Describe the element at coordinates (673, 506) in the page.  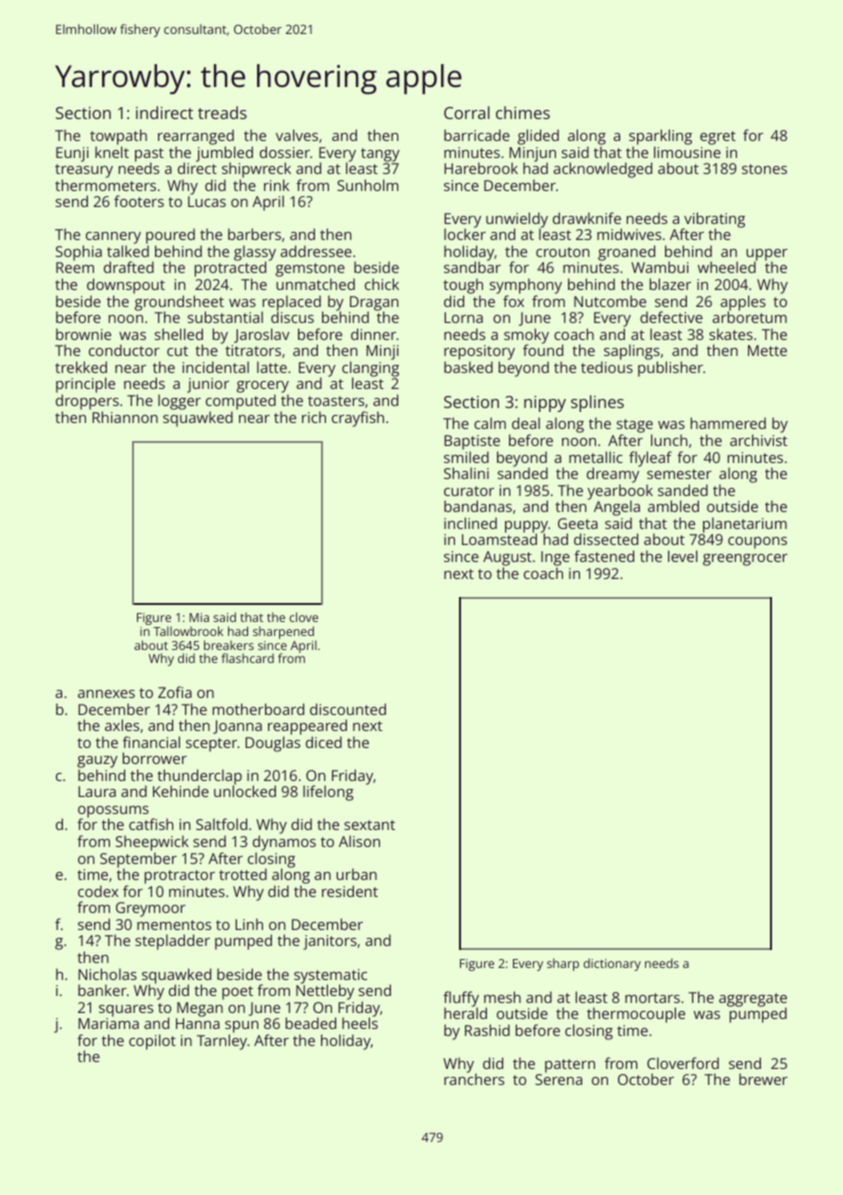
I see `ambled` at that location.
